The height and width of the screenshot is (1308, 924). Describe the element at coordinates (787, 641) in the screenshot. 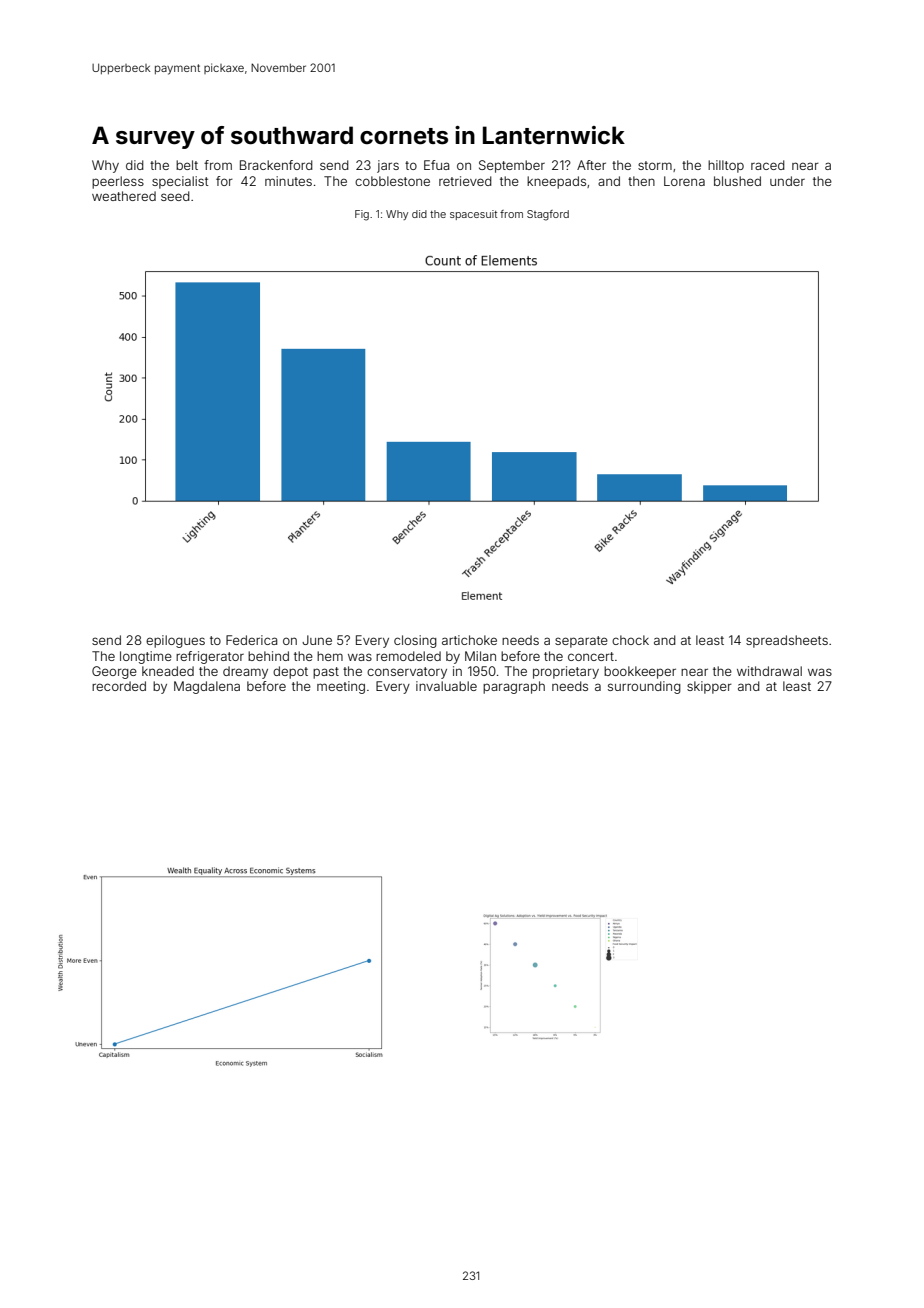

I see `spreadsheets` at that location.
